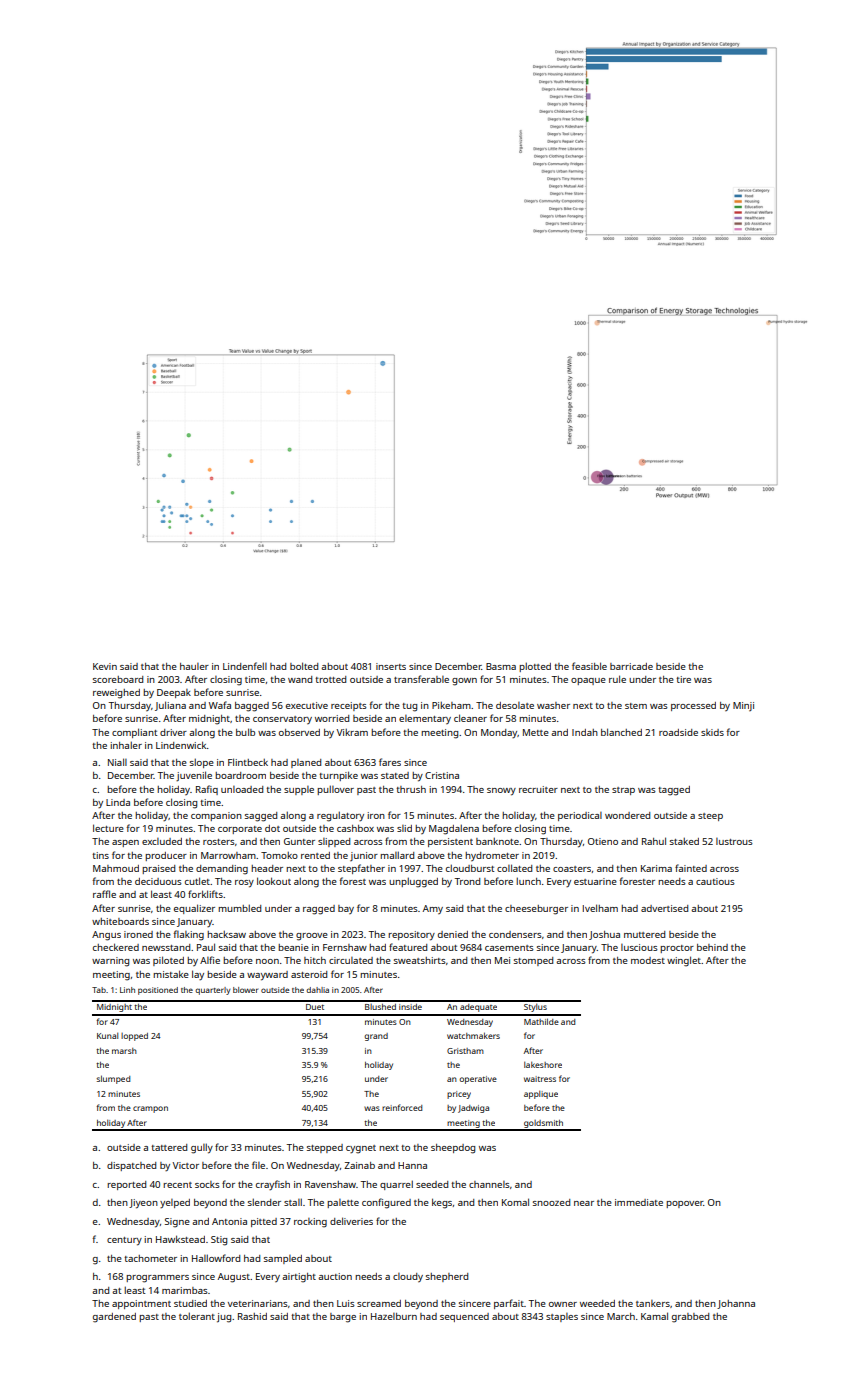  What do you see at coordinates (473, 1109) in the document?
I see `Jadwiga` at bounding box center [473, 1109].
